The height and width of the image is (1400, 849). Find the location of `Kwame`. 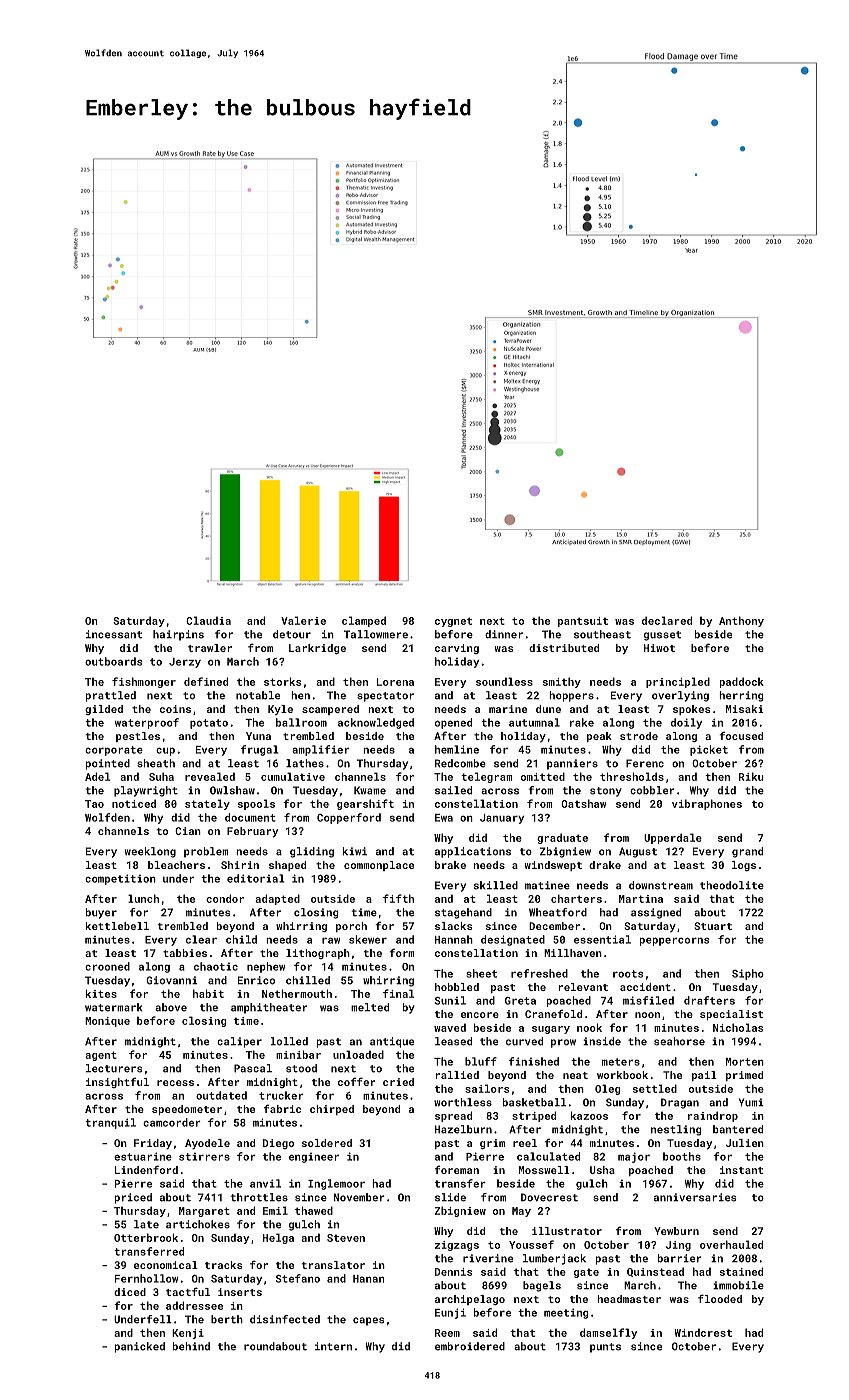

Kwame is located at coordinates (370, 790).
